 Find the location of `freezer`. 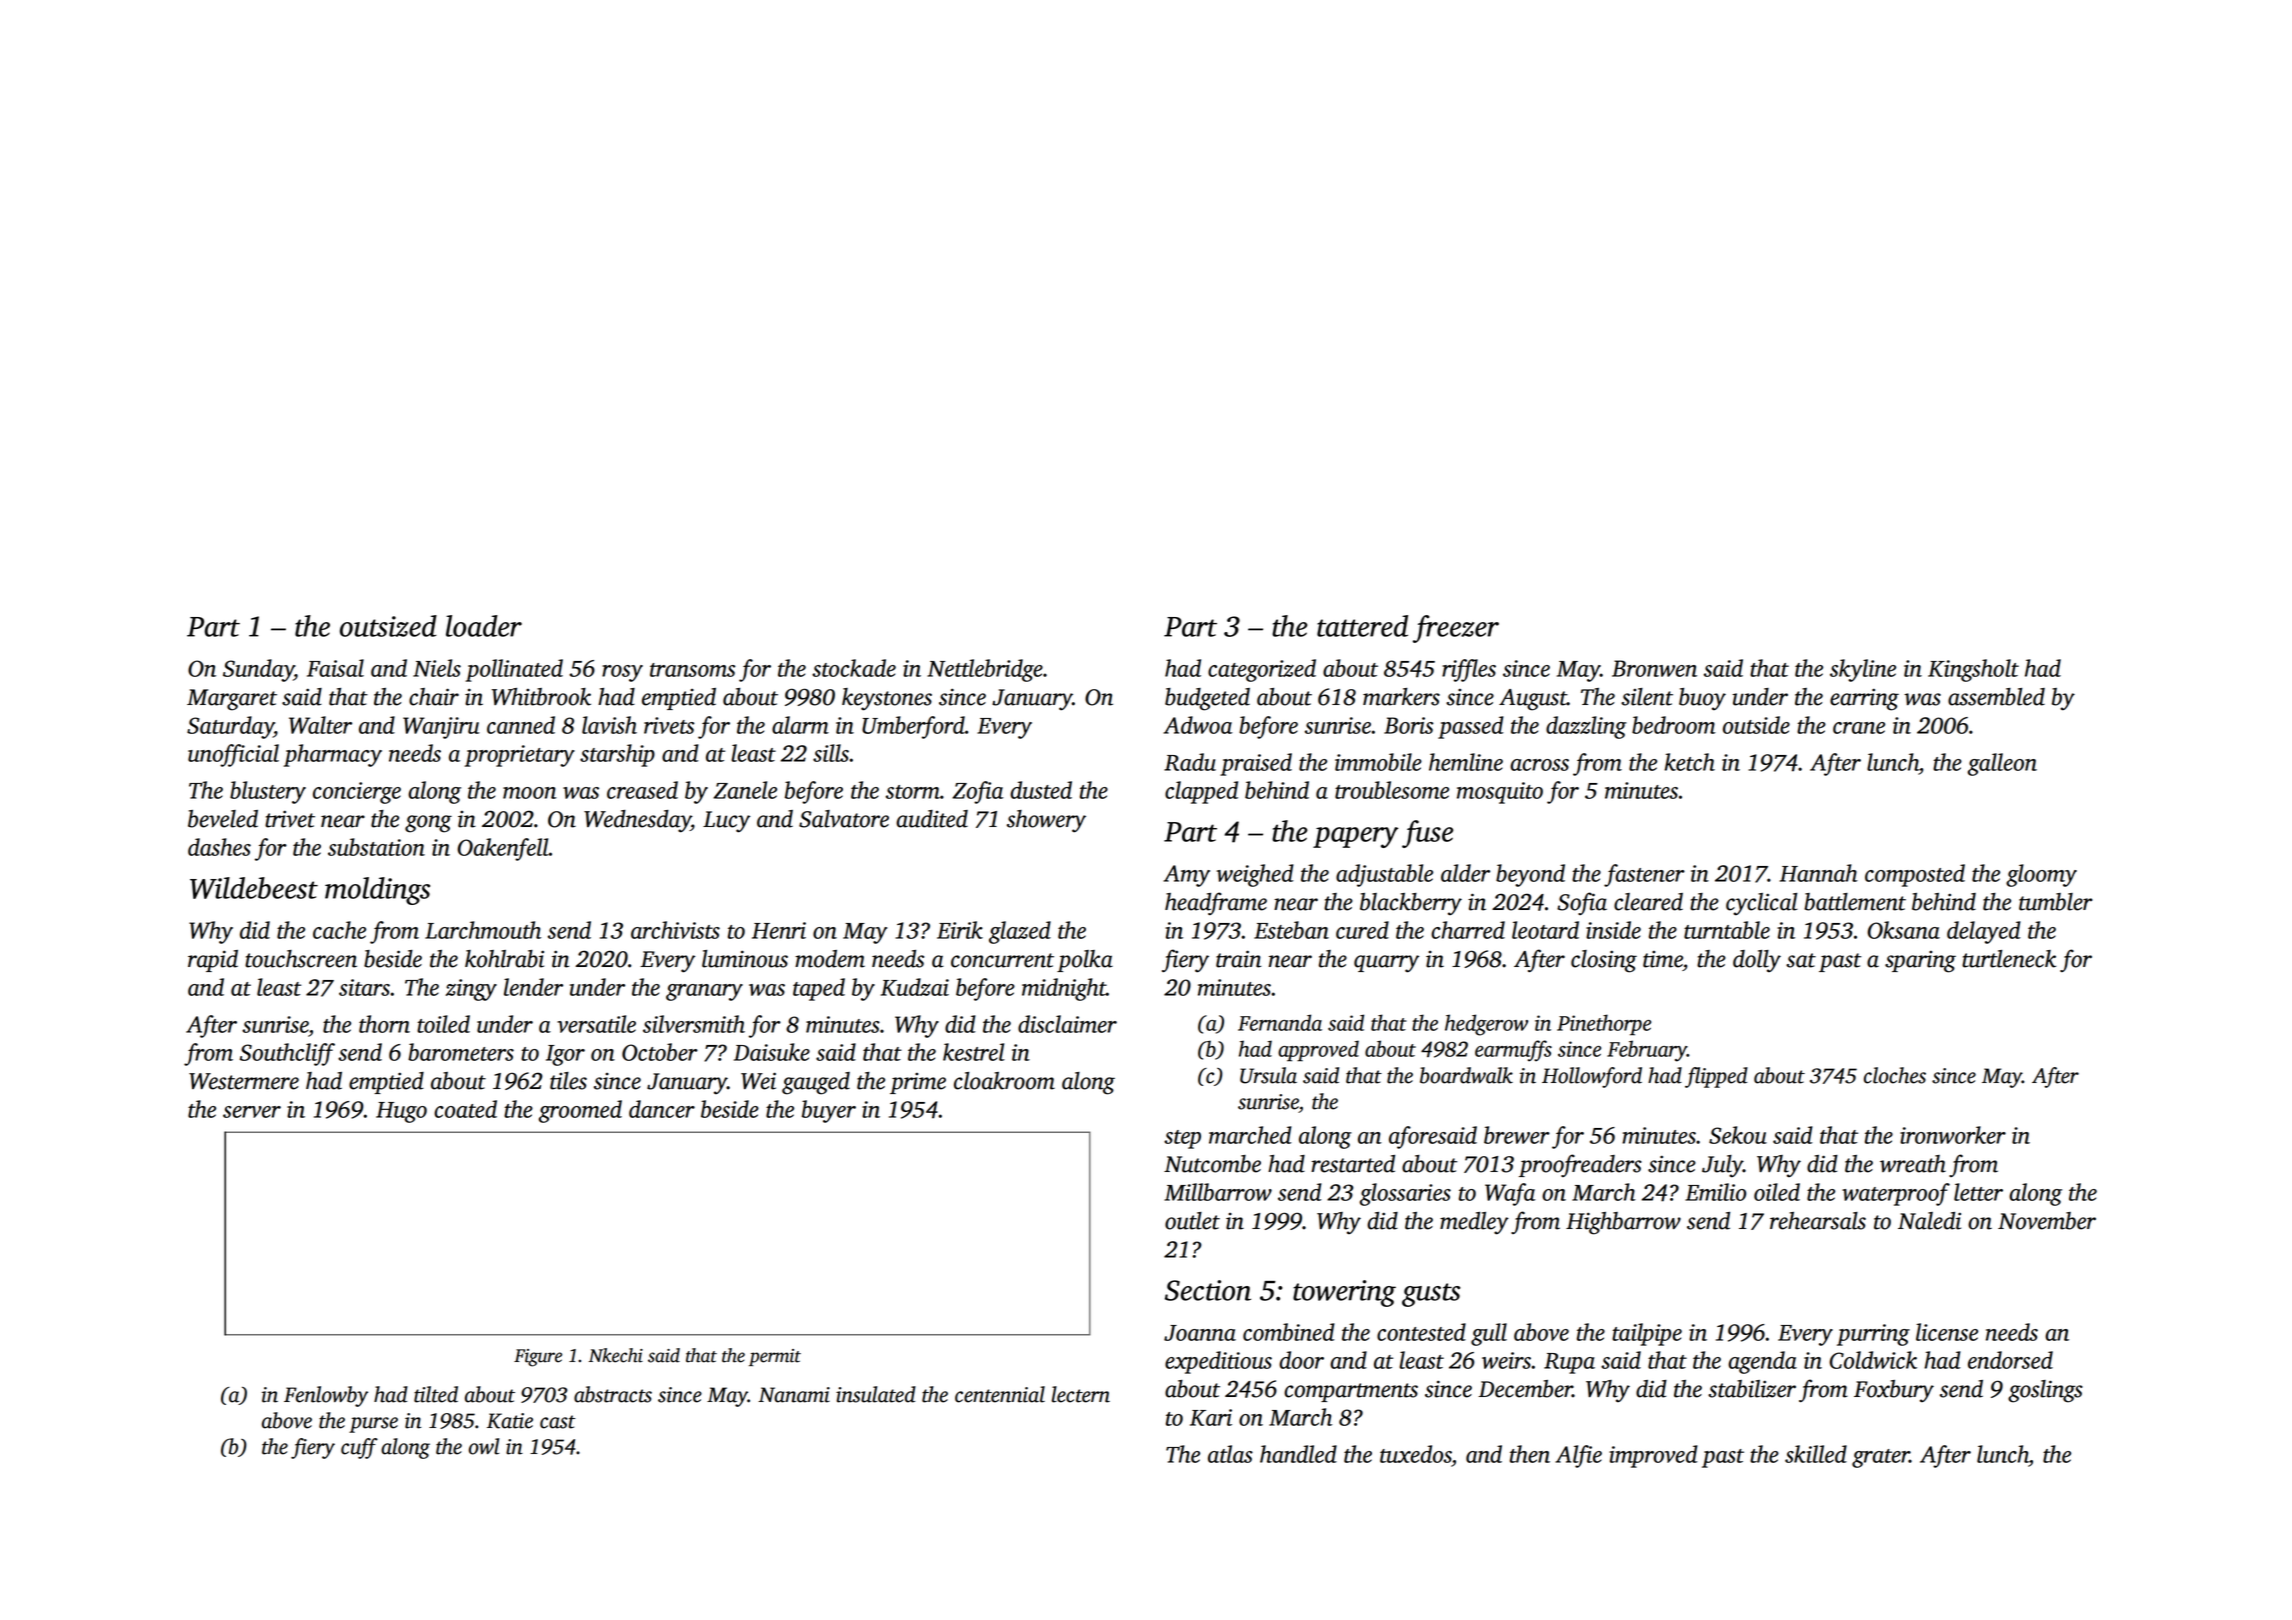

freezer is located at coordinates (1456, 629).
